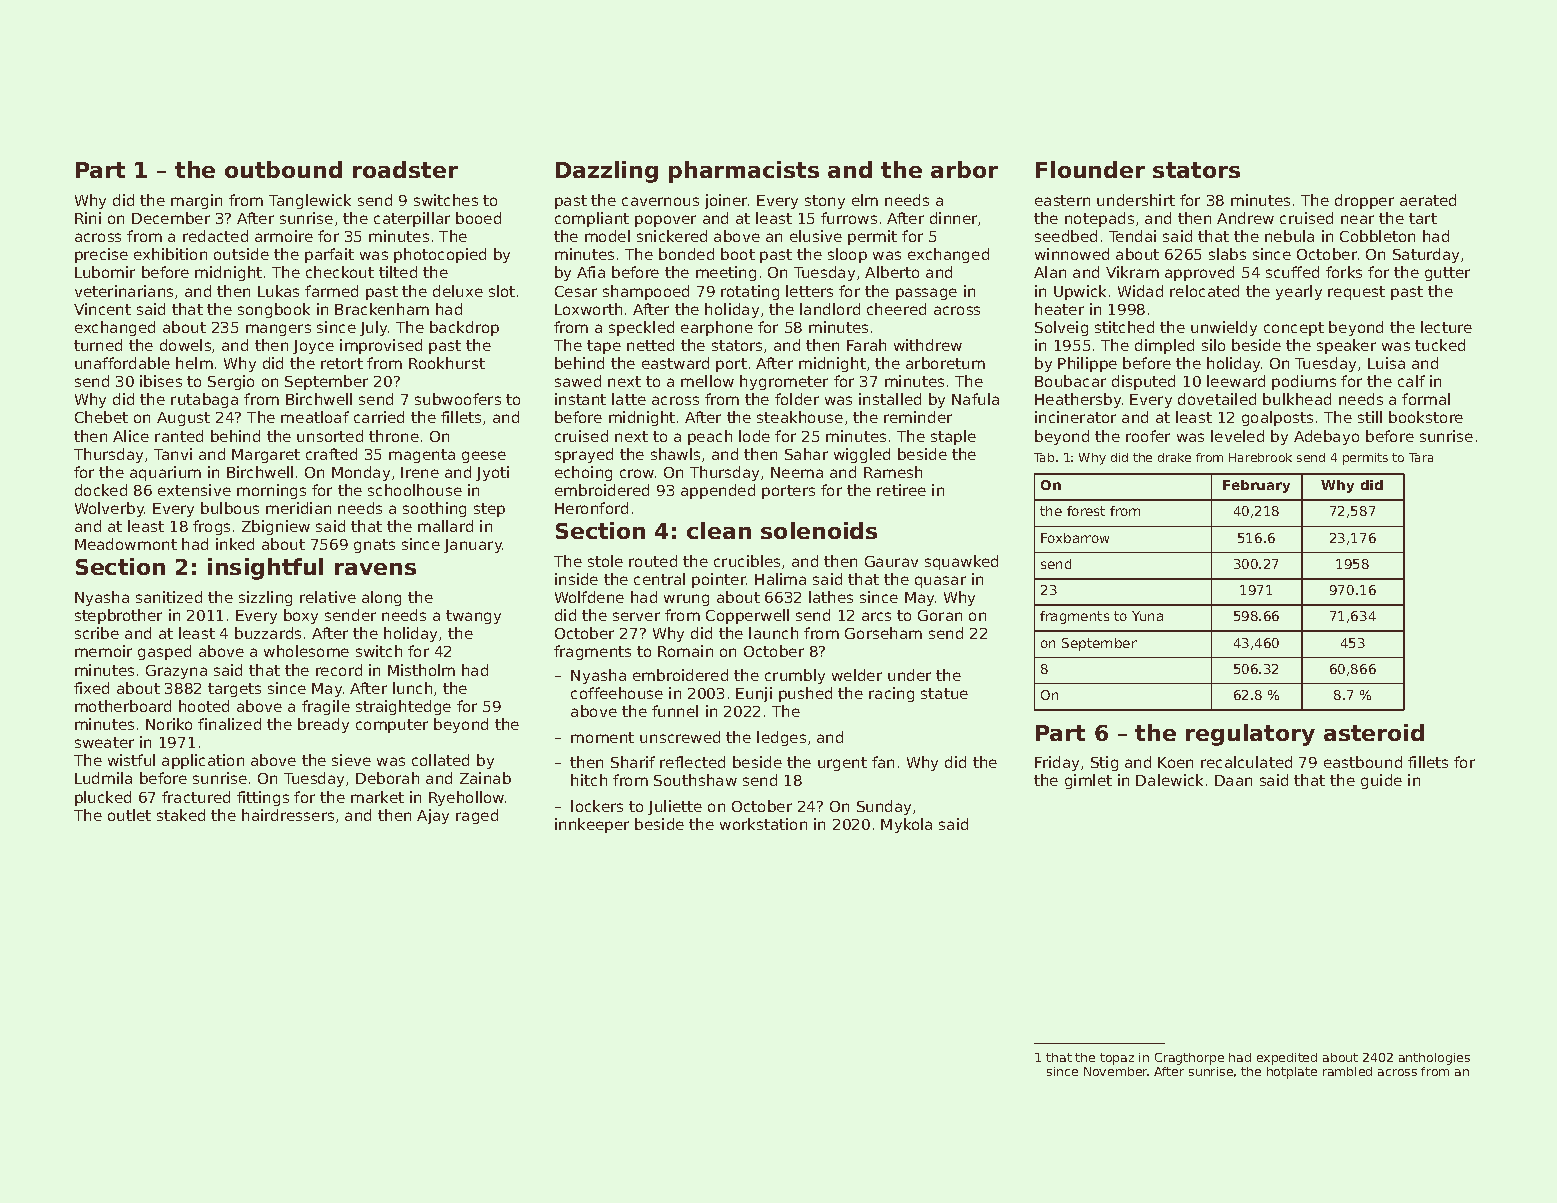  What do you see at coordinates (288, 815) in the image?
I see `hairdressers` at bounding box center [288, 815].
